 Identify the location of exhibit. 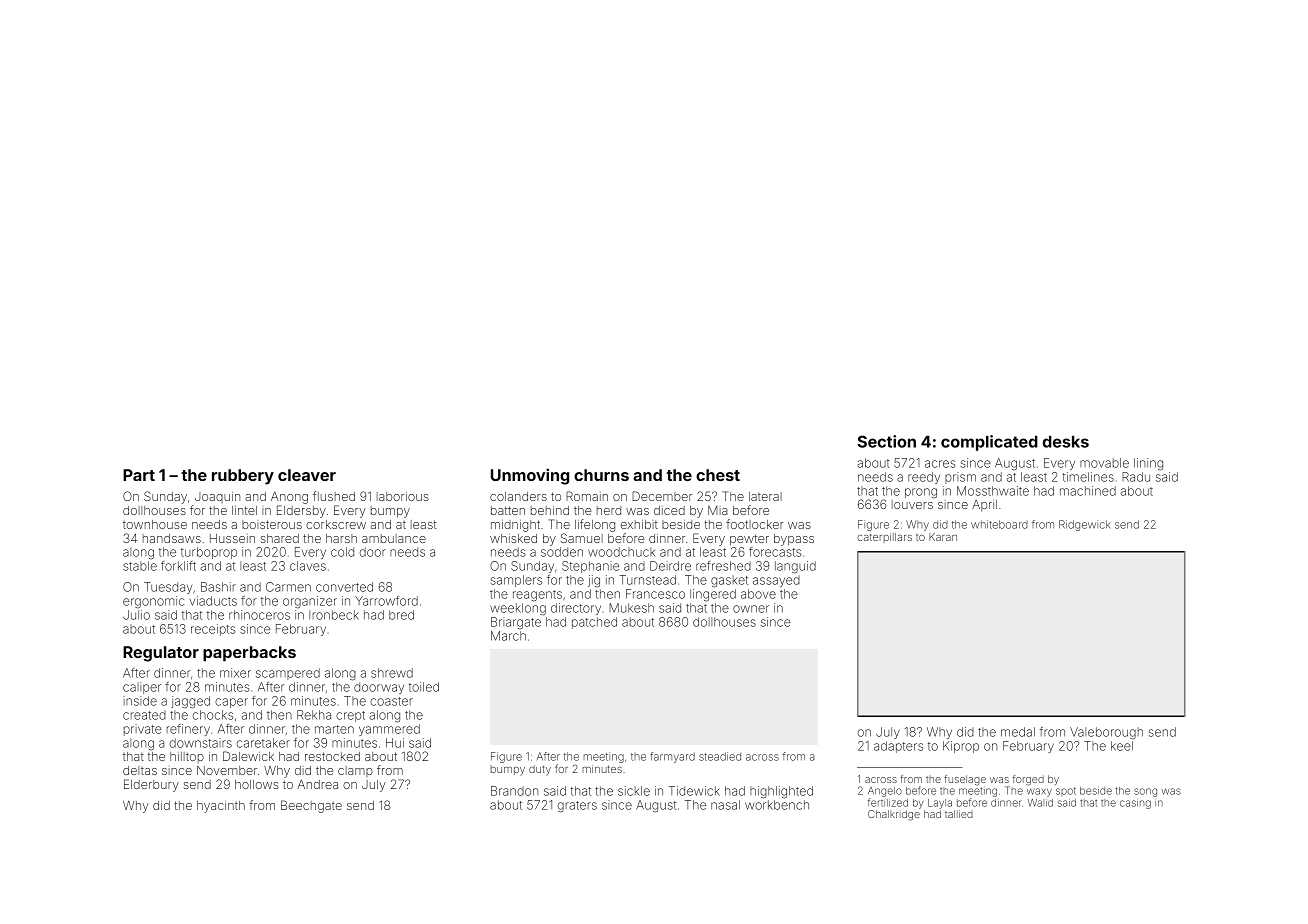
(639, 524).
